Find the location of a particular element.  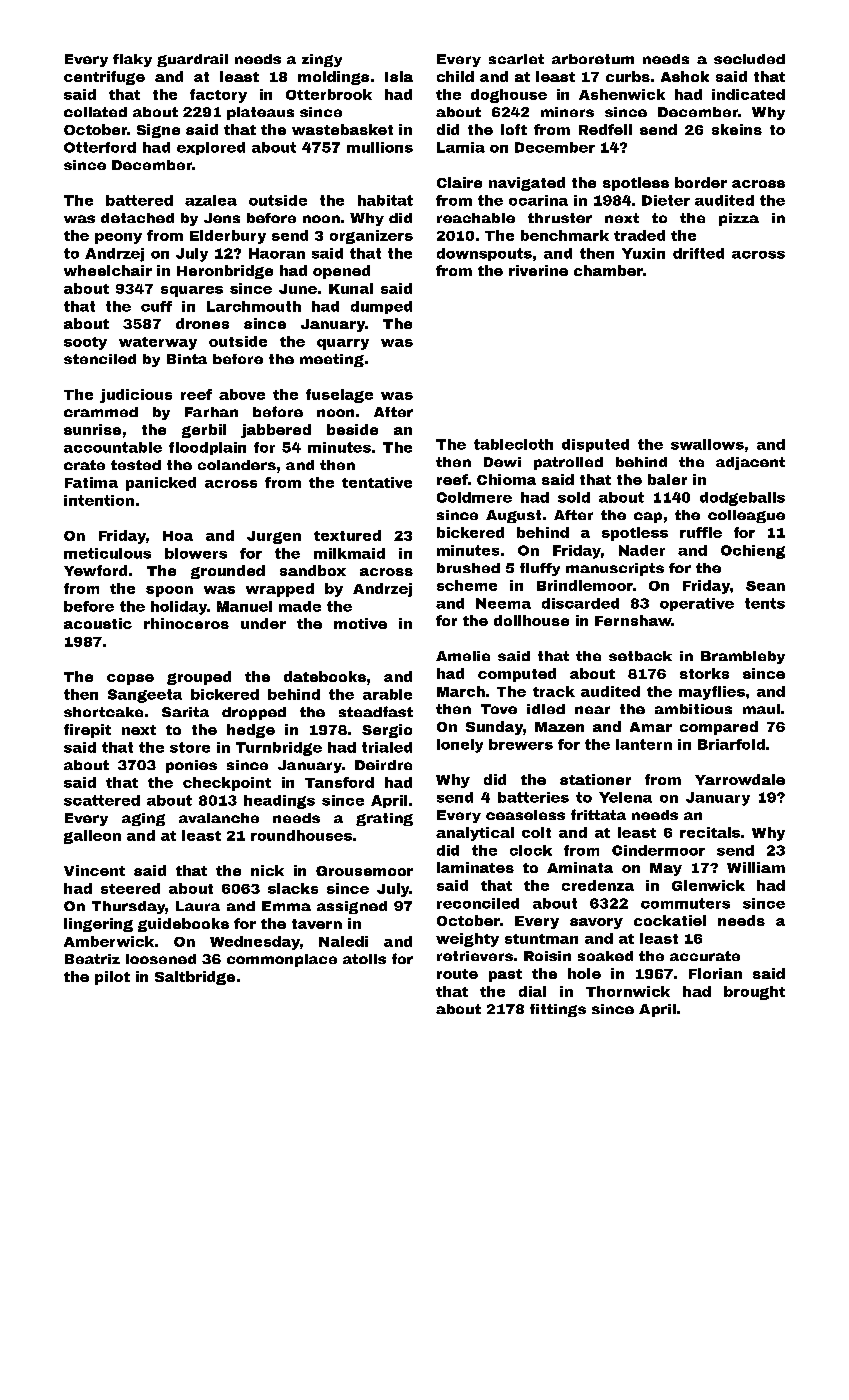

August is located at coordinates (513, 516).
